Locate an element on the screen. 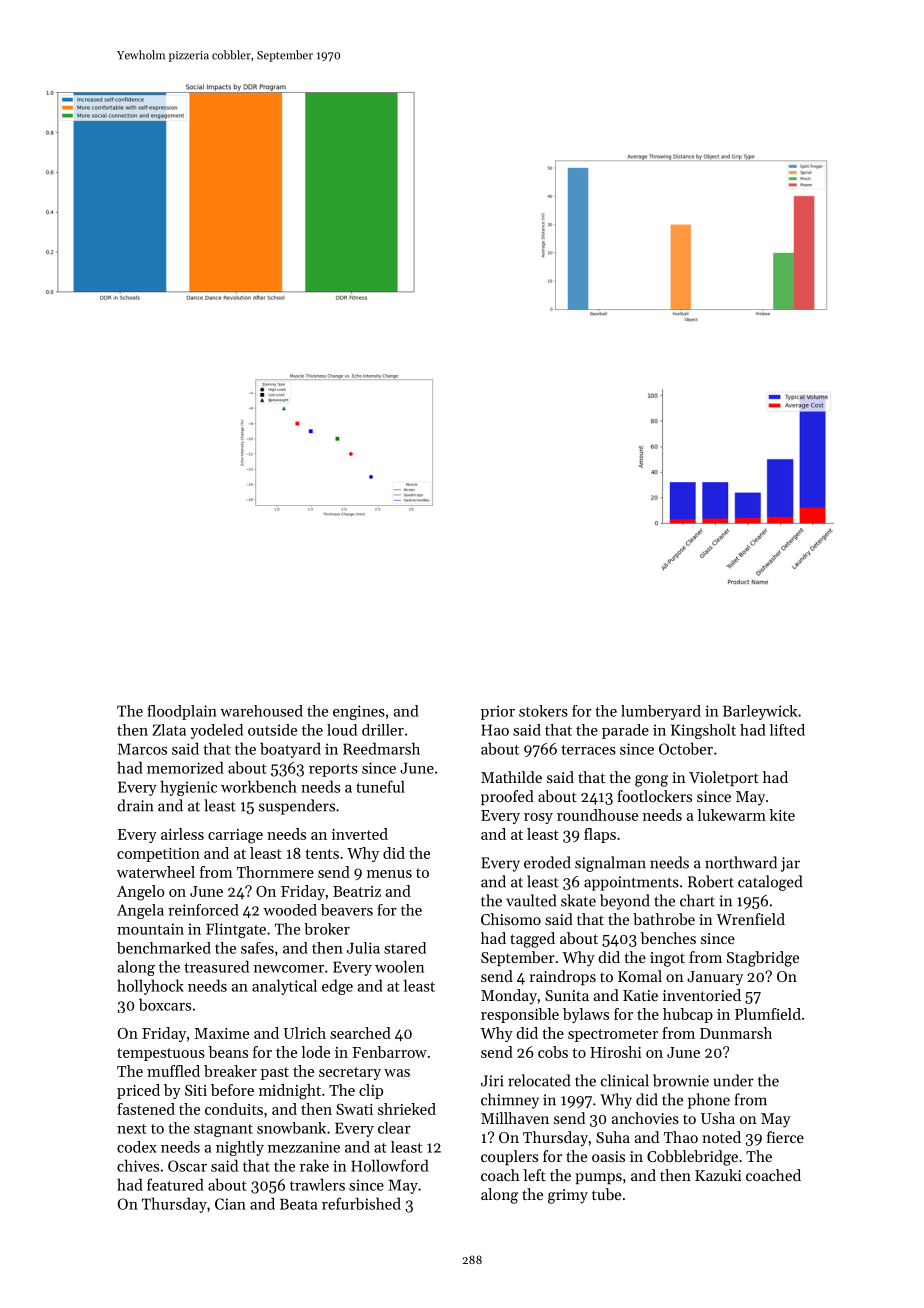  phone is located at coordinates (709, 1101).
